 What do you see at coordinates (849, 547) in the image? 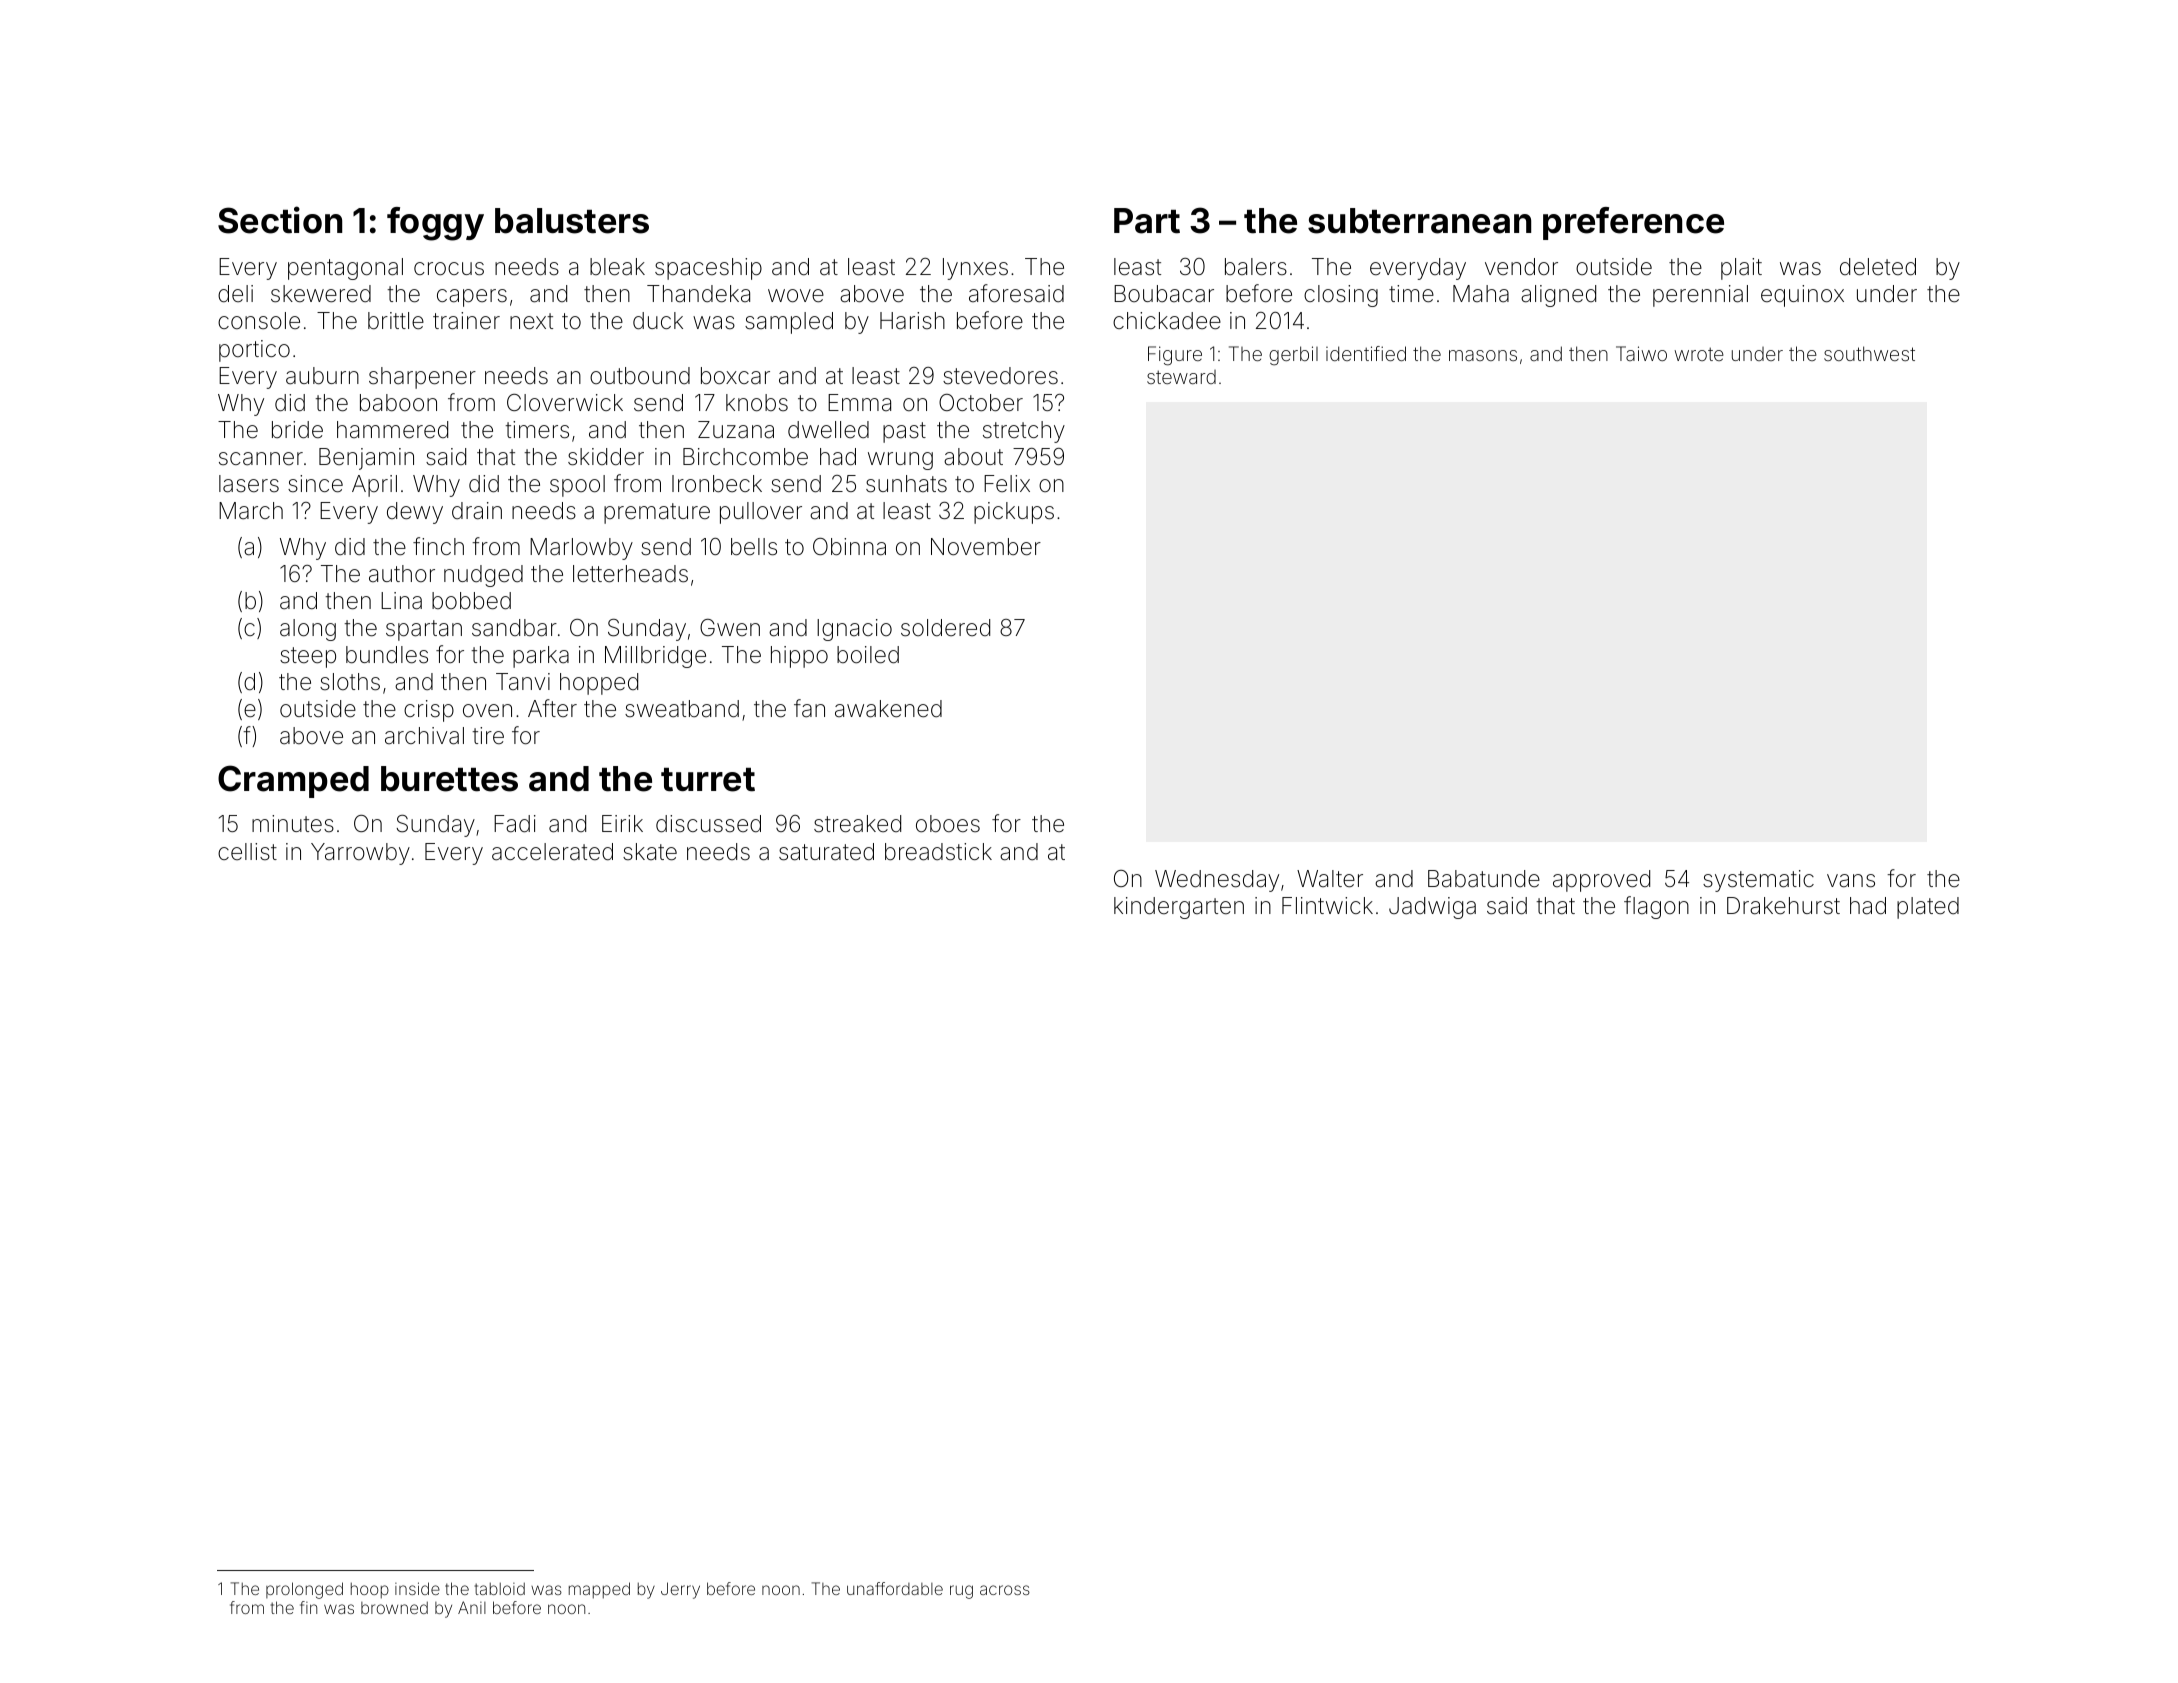
I see `Obinna` at bounding box center [849, 547].
